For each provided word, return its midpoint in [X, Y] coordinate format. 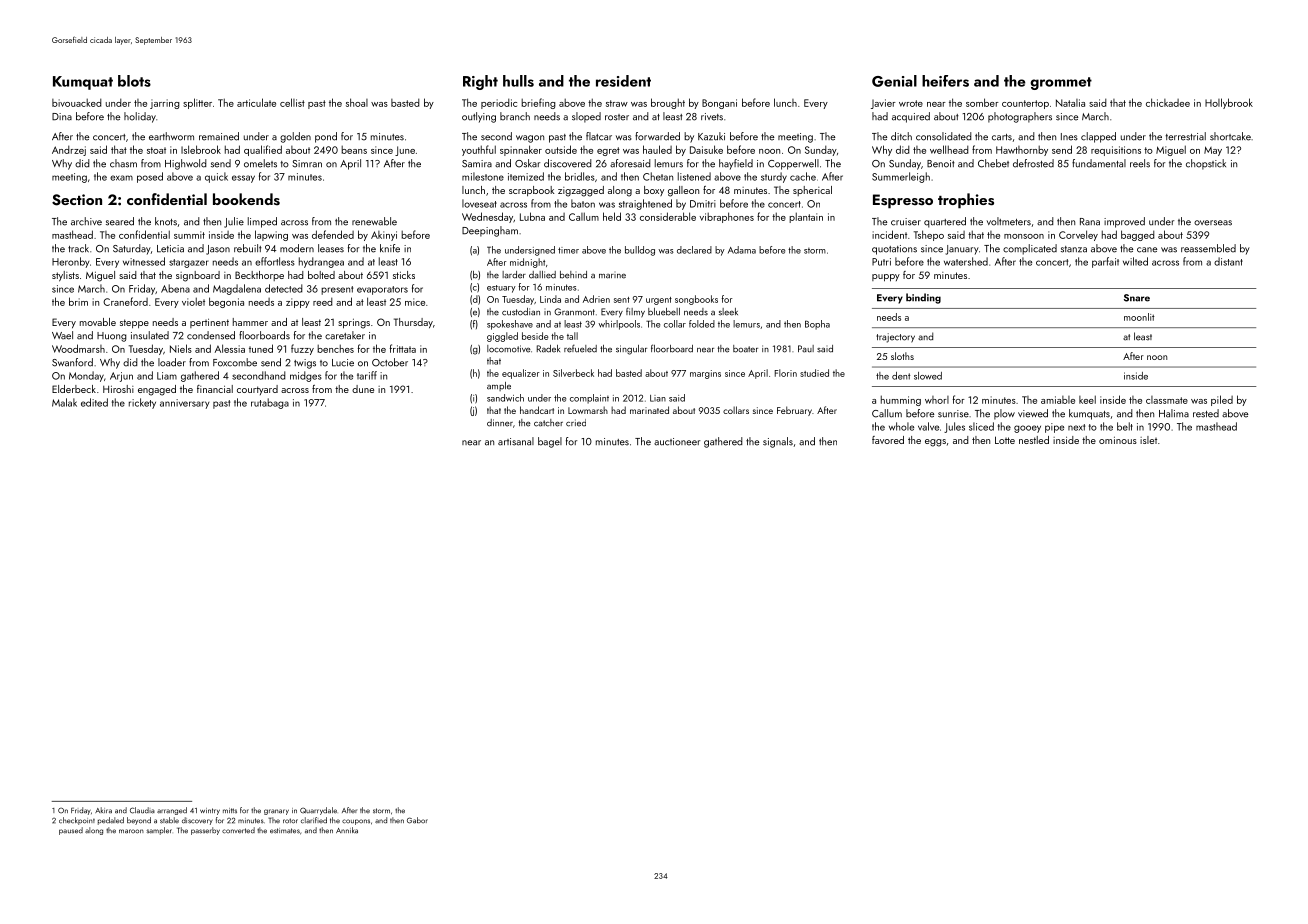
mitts [230, 810]
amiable [1058, 400]
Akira [103, 810]
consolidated [944, 136]
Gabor [417, 820]
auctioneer [677, 442]
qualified [263, 150]
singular [631, 350]
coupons [356, 822]
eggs [935, 443]
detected [284, 288]
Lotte [1005, 440]
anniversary [184, 404]
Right [480, 82]
